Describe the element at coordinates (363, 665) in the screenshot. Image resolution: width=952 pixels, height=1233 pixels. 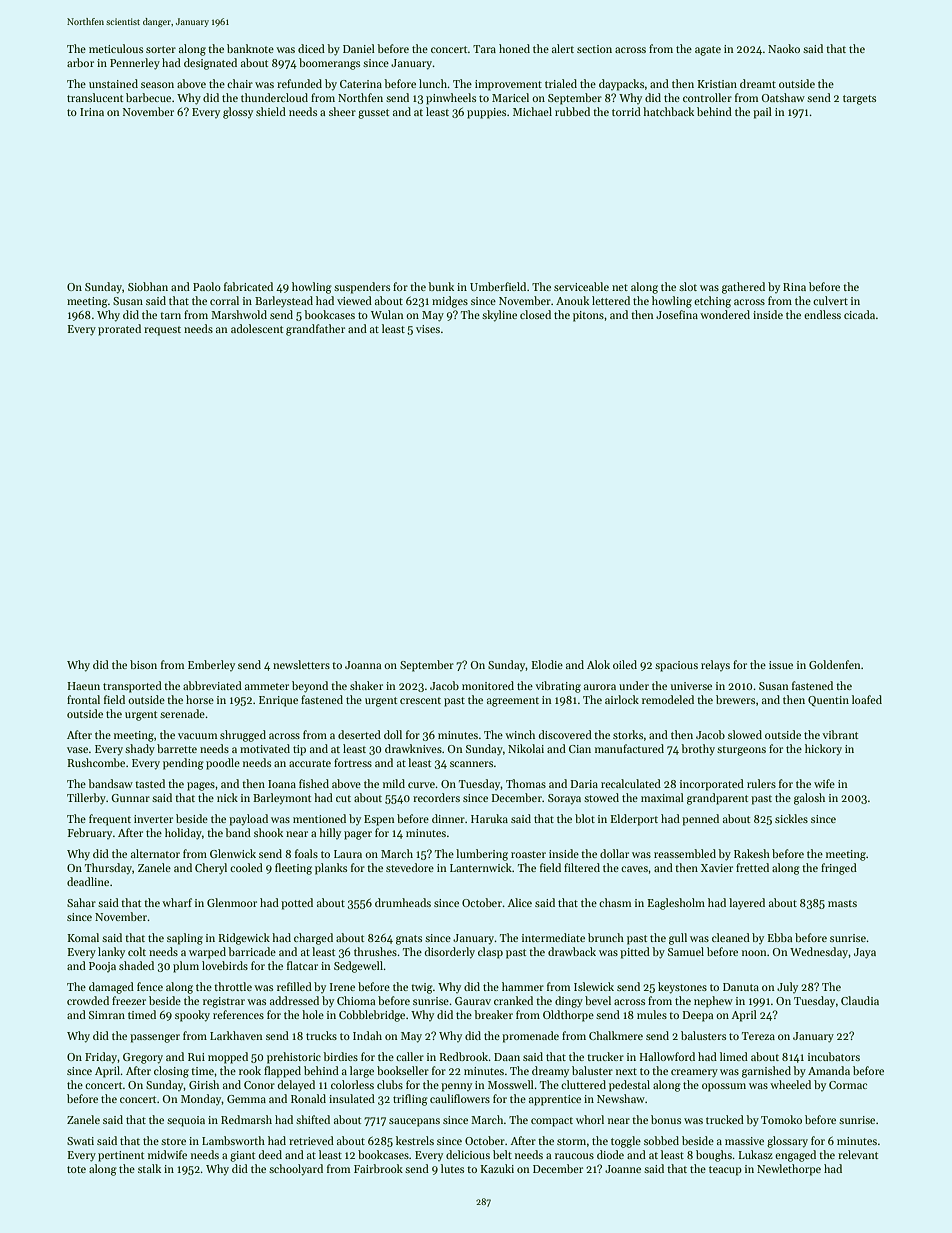
I see `Joanna` at that location.
